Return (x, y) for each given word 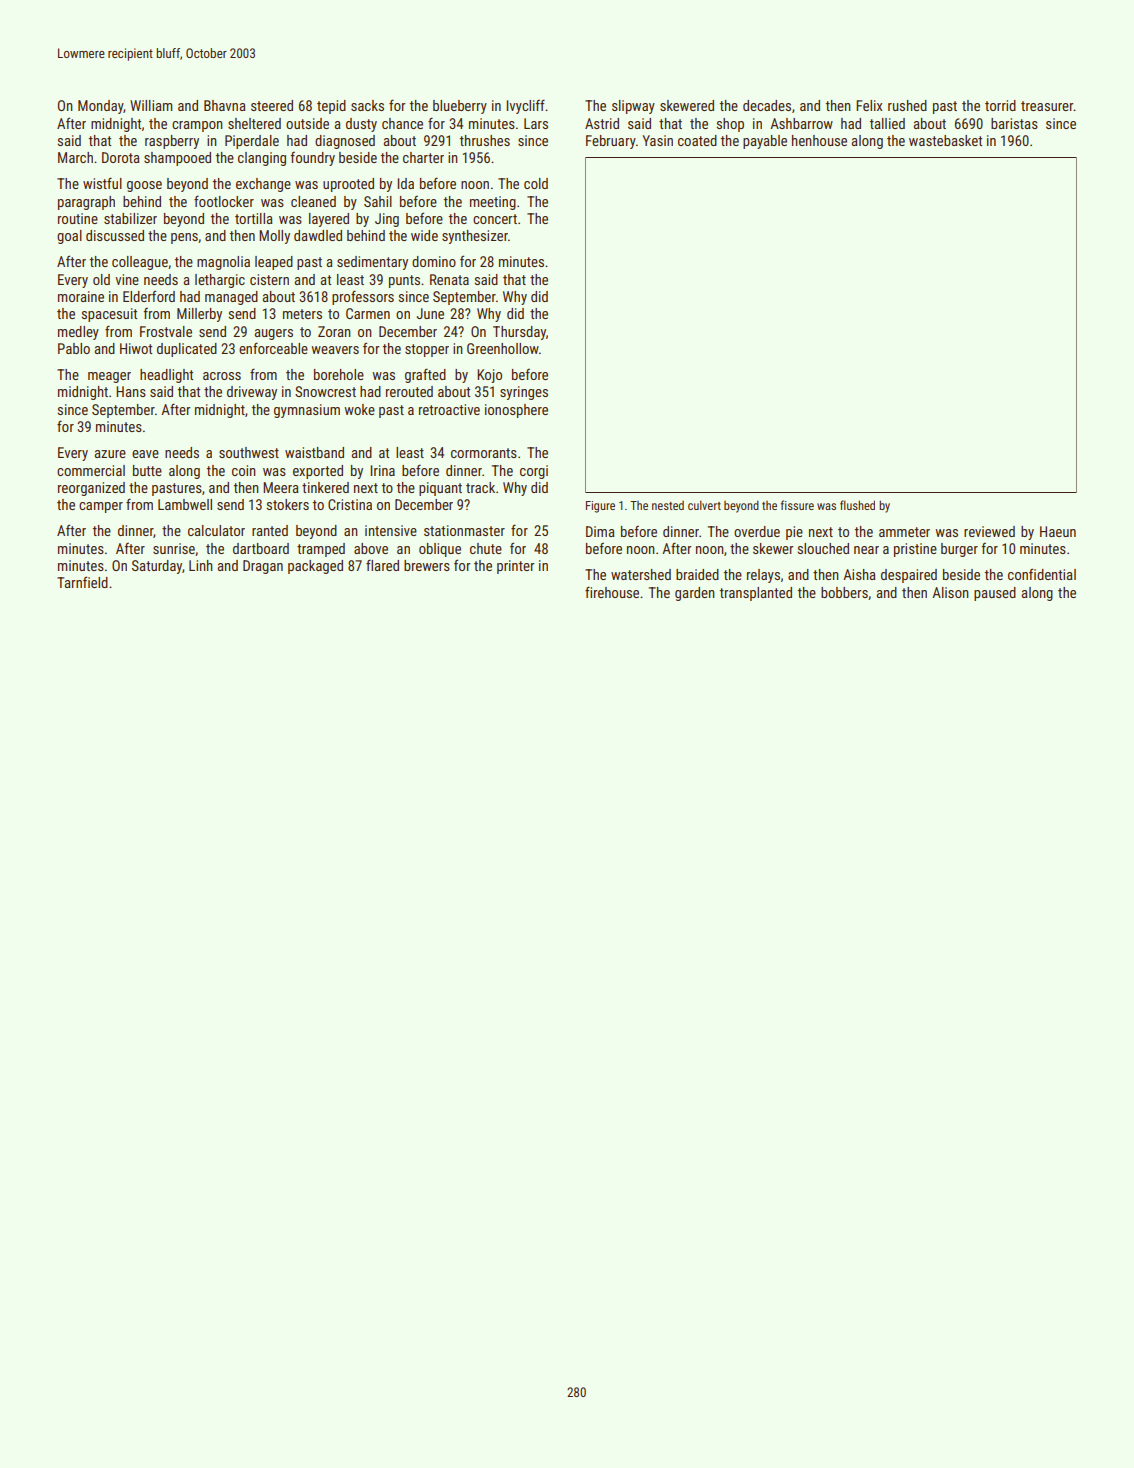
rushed (907, 105)
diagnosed (345, 142)
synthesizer (475, 237)
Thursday (519, 333)
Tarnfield (82, 582)
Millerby (199, 315)
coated (697, 140)
